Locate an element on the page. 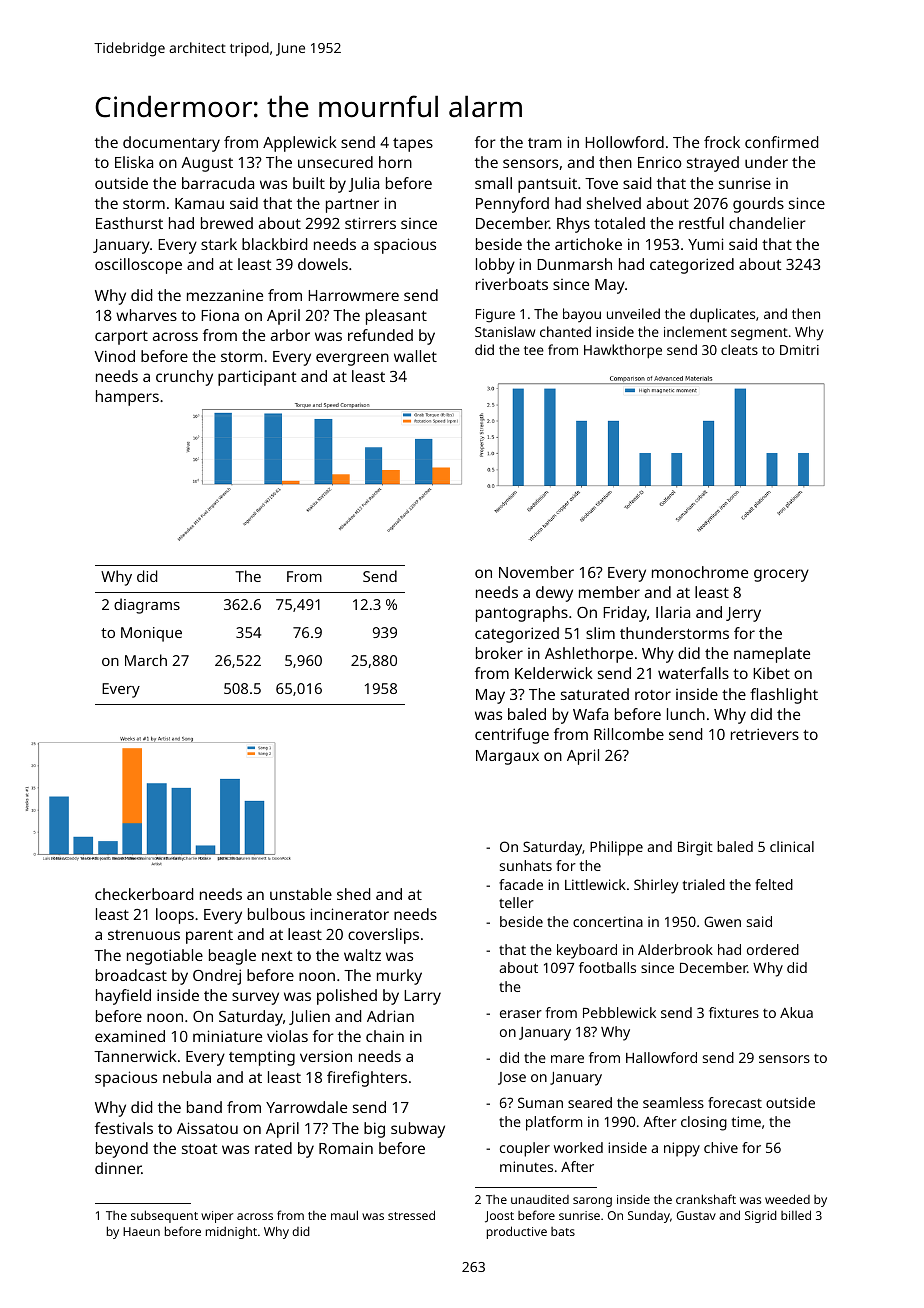  forecast is located at coordinates (735, 1102).
